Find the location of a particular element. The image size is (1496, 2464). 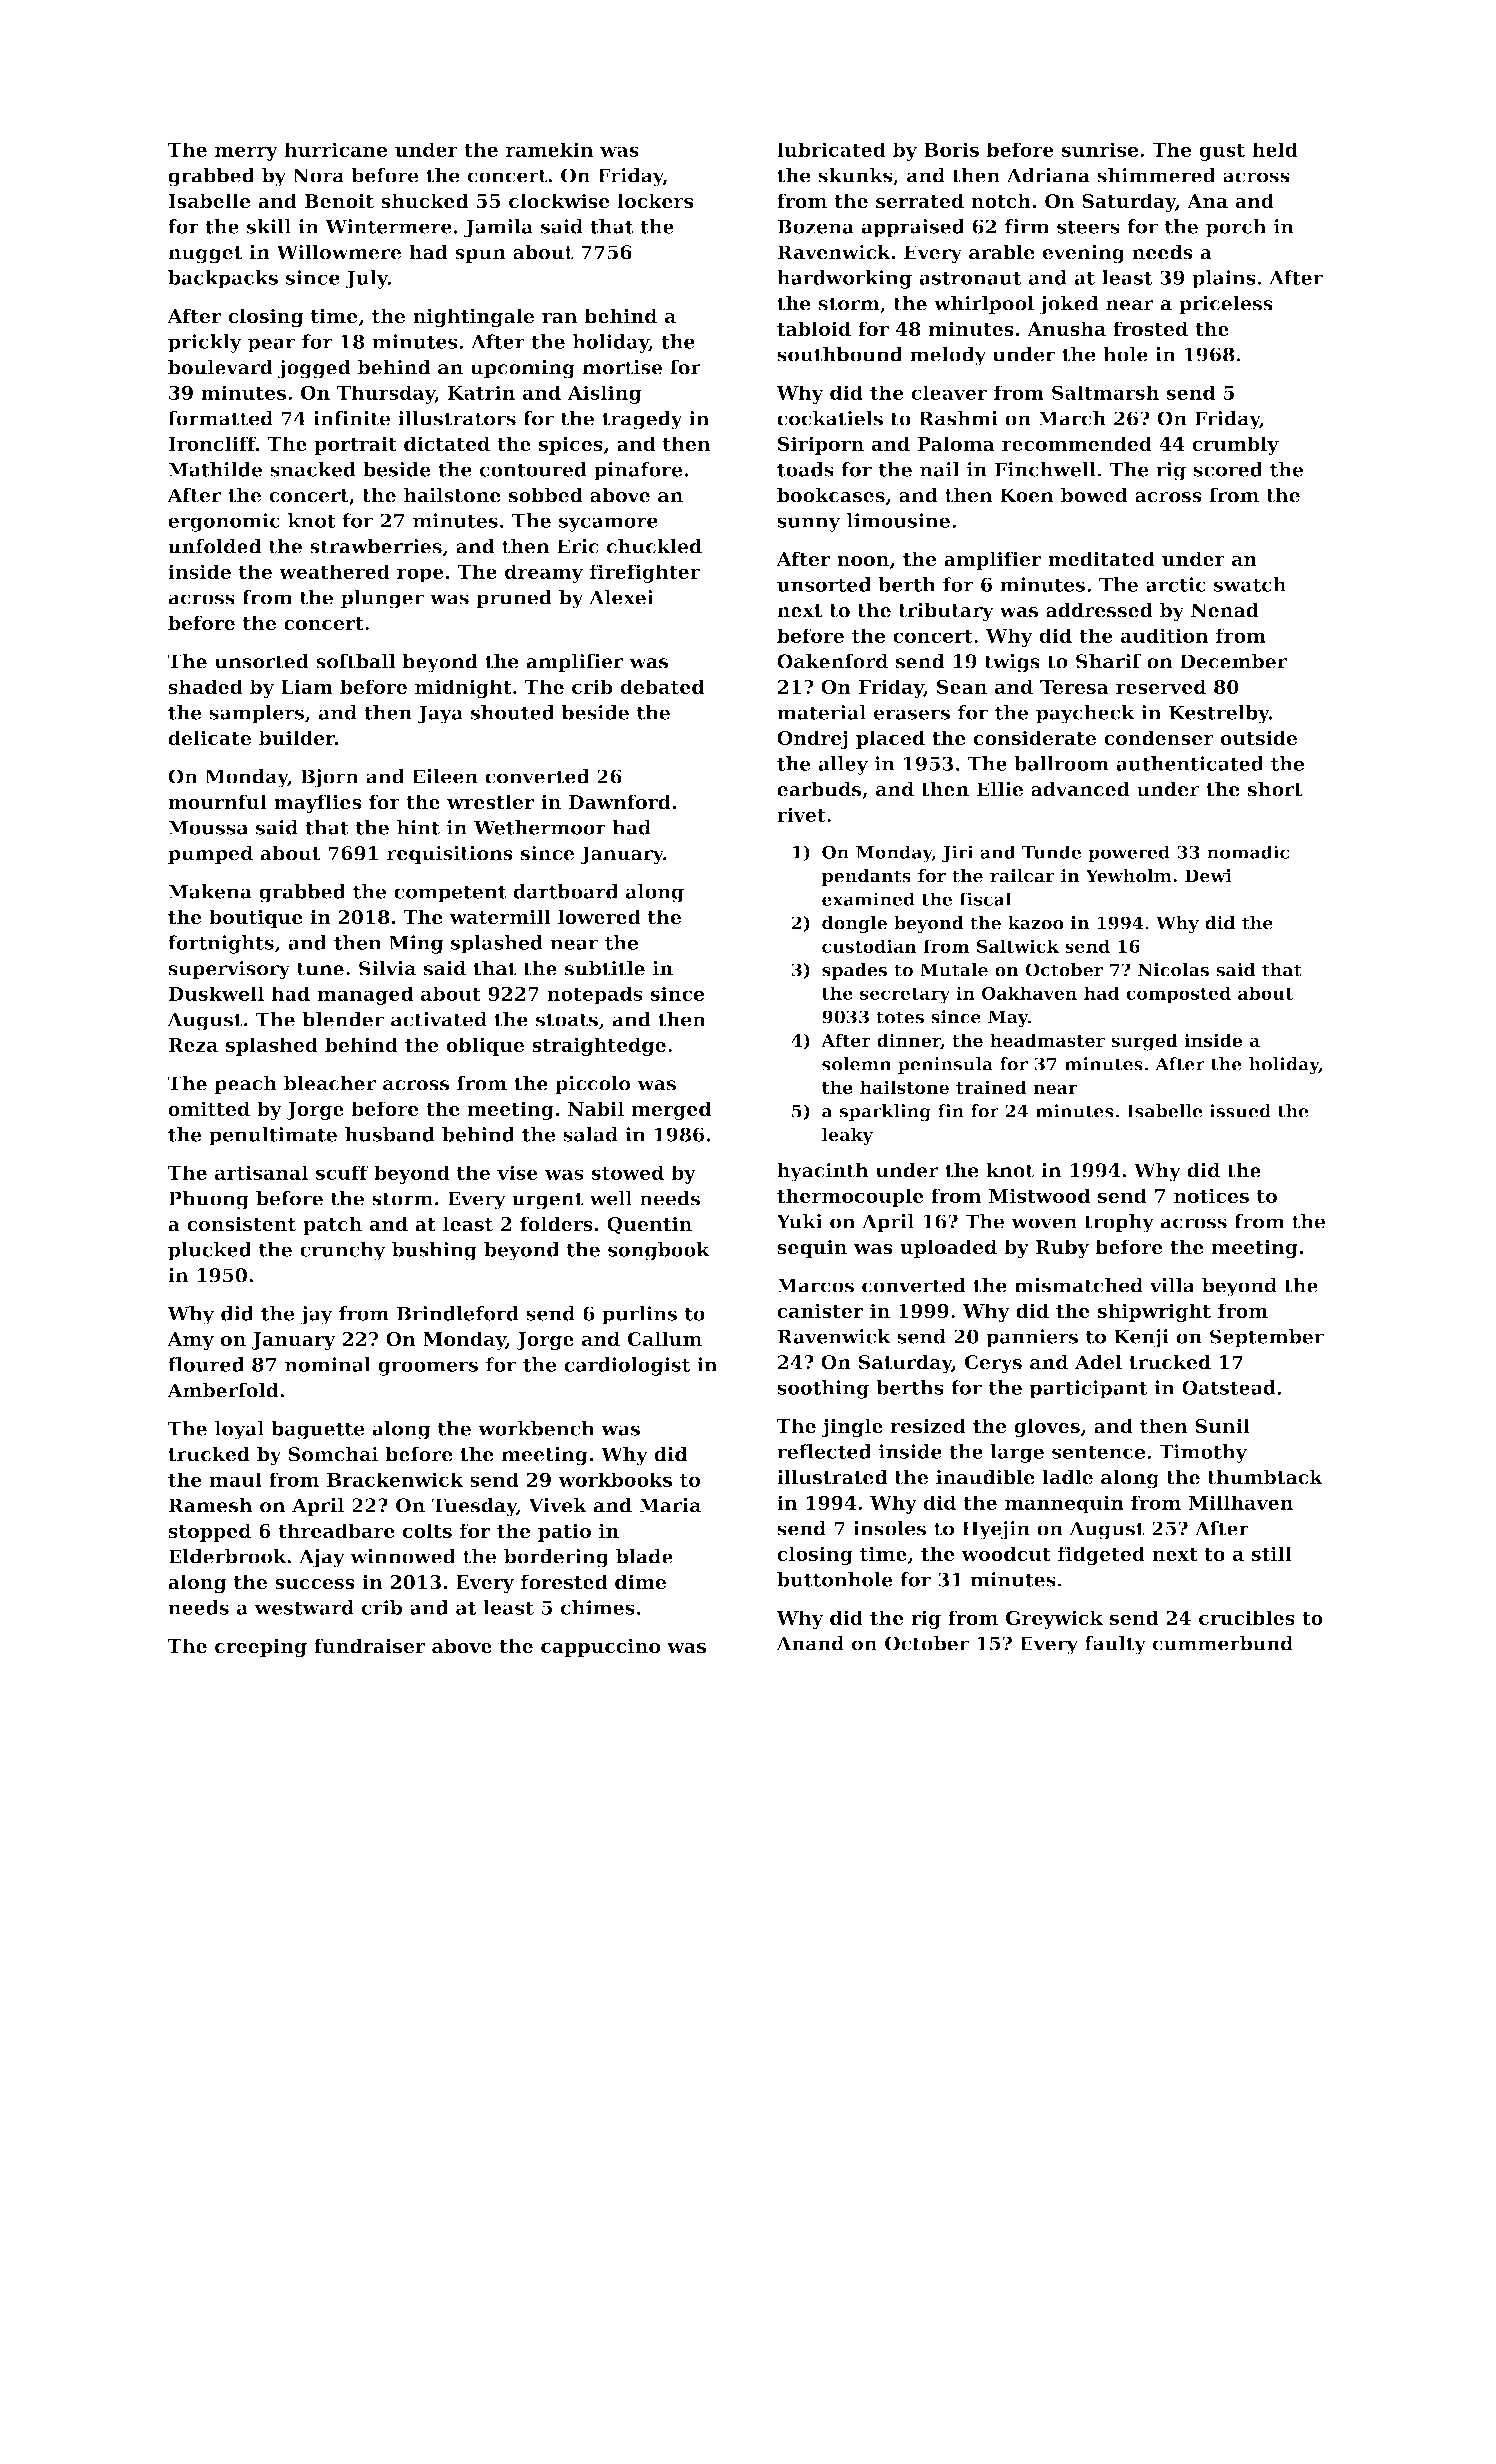

Tunde is located at coordinates (1051, 852).
